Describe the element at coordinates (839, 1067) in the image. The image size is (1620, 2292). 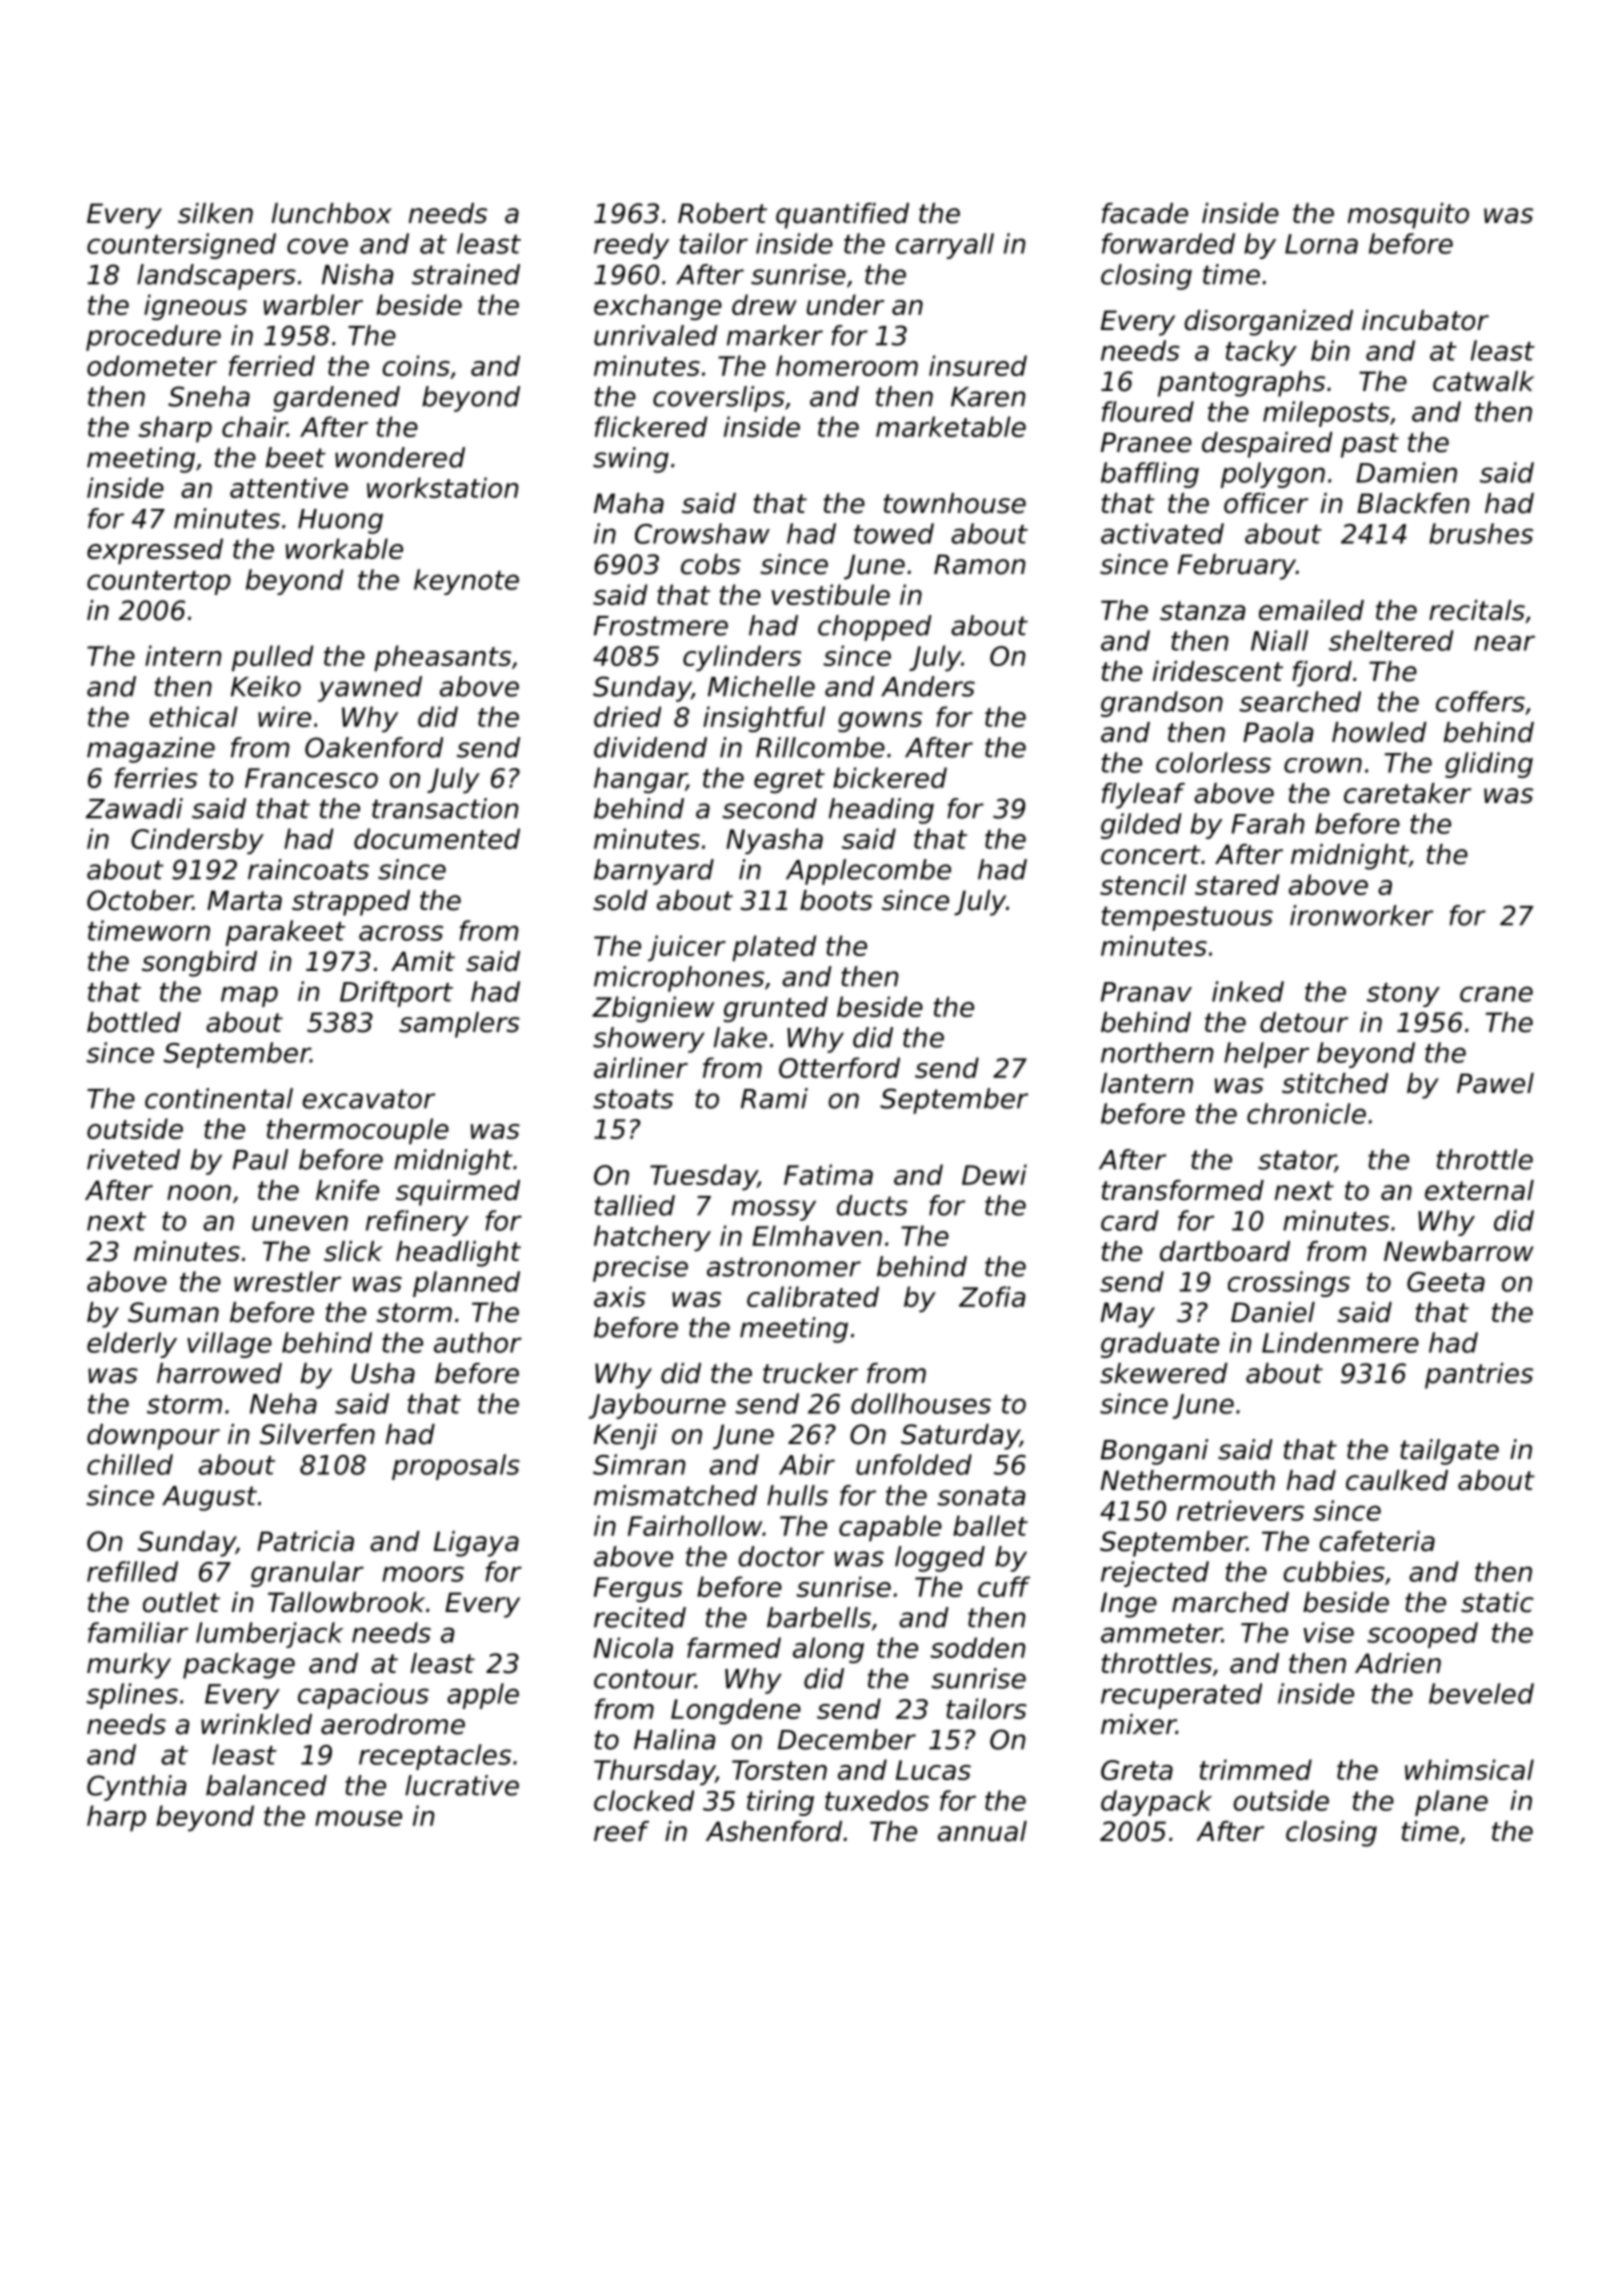
I see `Otterford` at that location.
